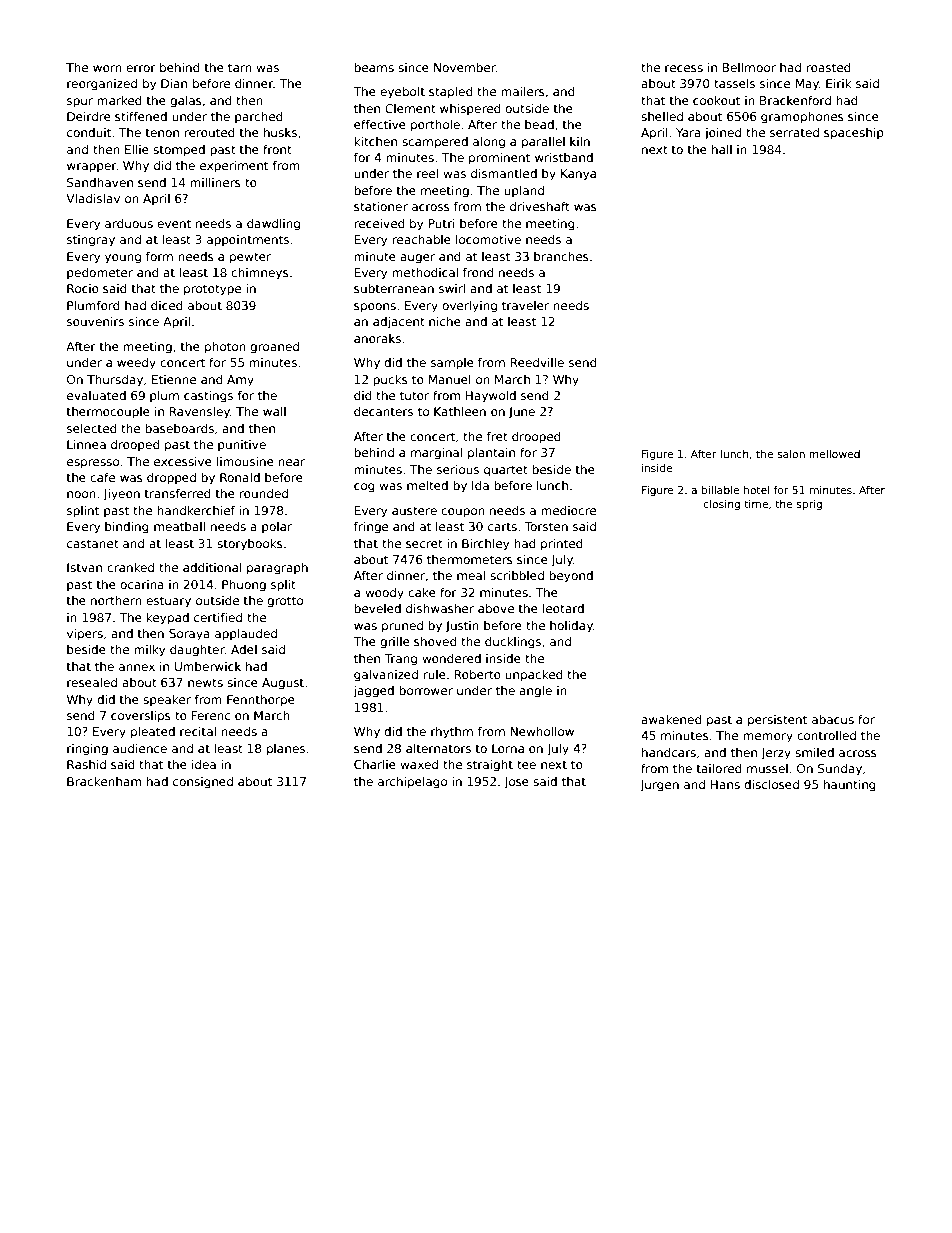 The height and width of the screenshot is (1233, 952). Describe the element at coordinates (198, 731) in the screenshot. I see `recital` at that location.
